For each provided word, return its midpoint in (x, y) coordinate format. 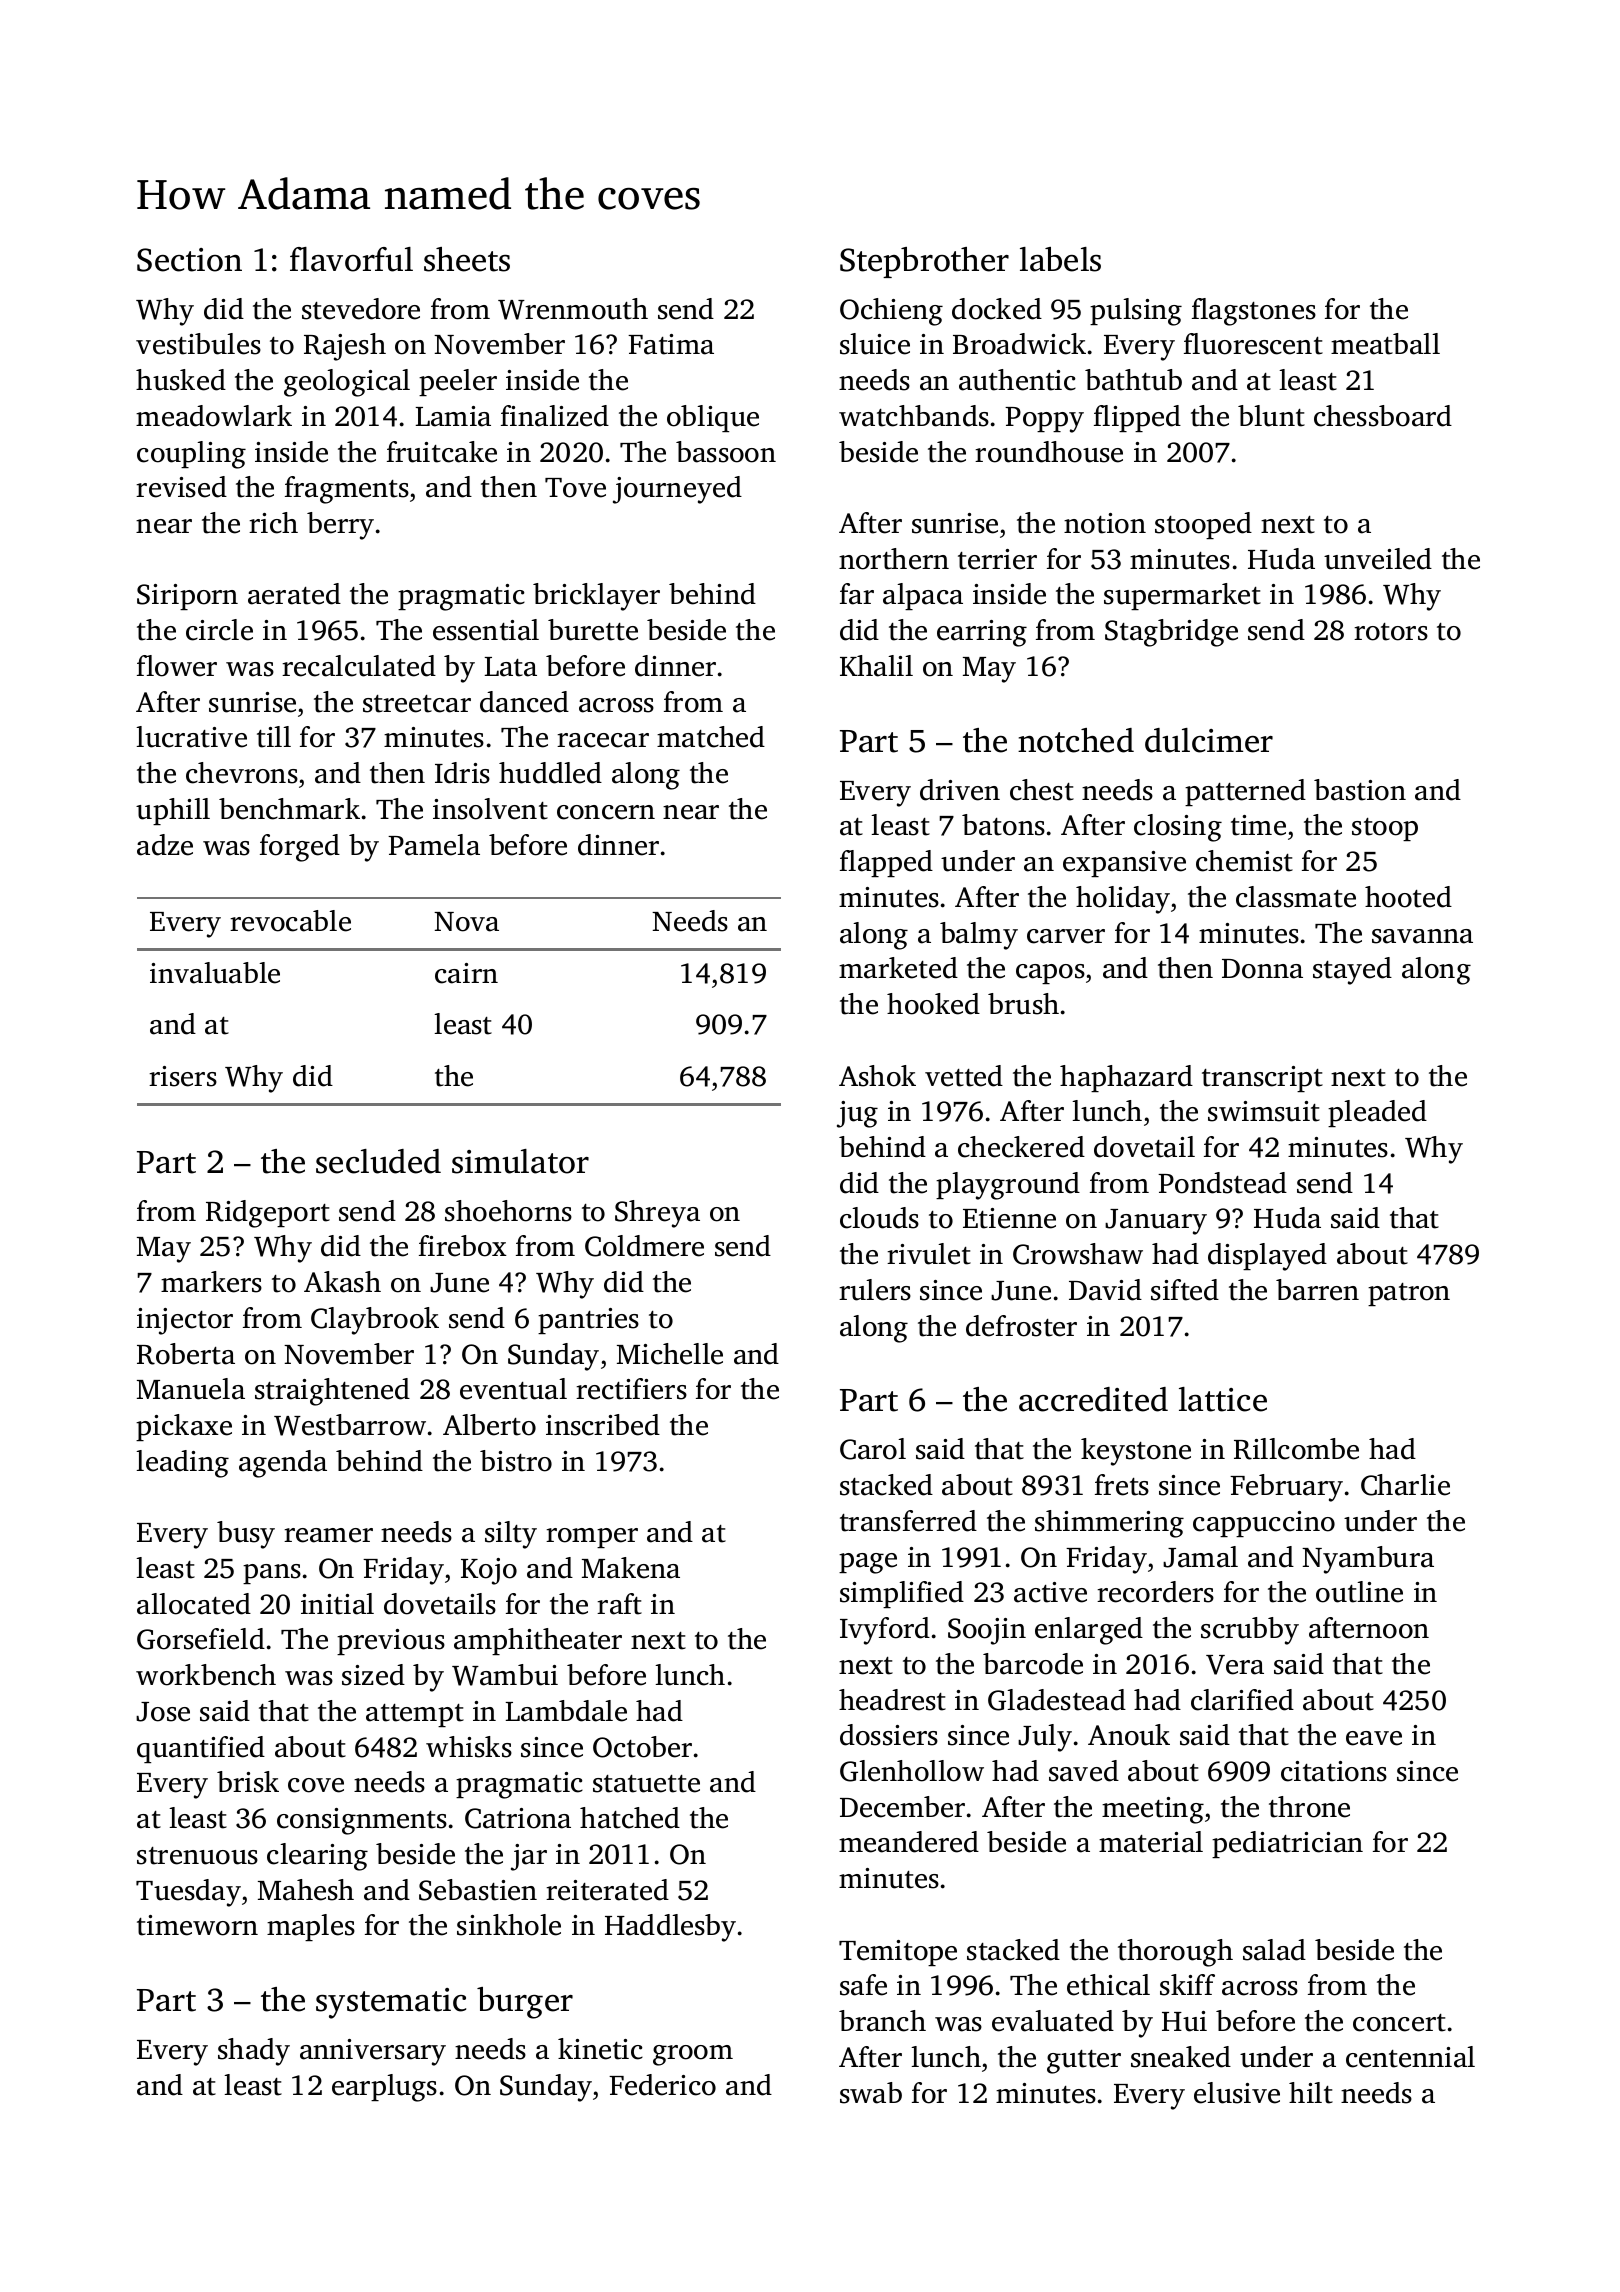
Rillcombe (1296, 1449)
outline (1359, 1592)
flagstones (1254, 312)
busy (246, 1535)
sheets (467, 259)
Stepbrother (924, 262)
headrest (892, 1700)
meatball (1385, 344)
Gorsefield (201, 1639)
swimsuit (1264, 1111)
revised (181, 487)
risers (183, 1076)
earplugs (384, 2088)
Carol (873, 1449)
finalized (555, 416)
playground (1008, 1186)
